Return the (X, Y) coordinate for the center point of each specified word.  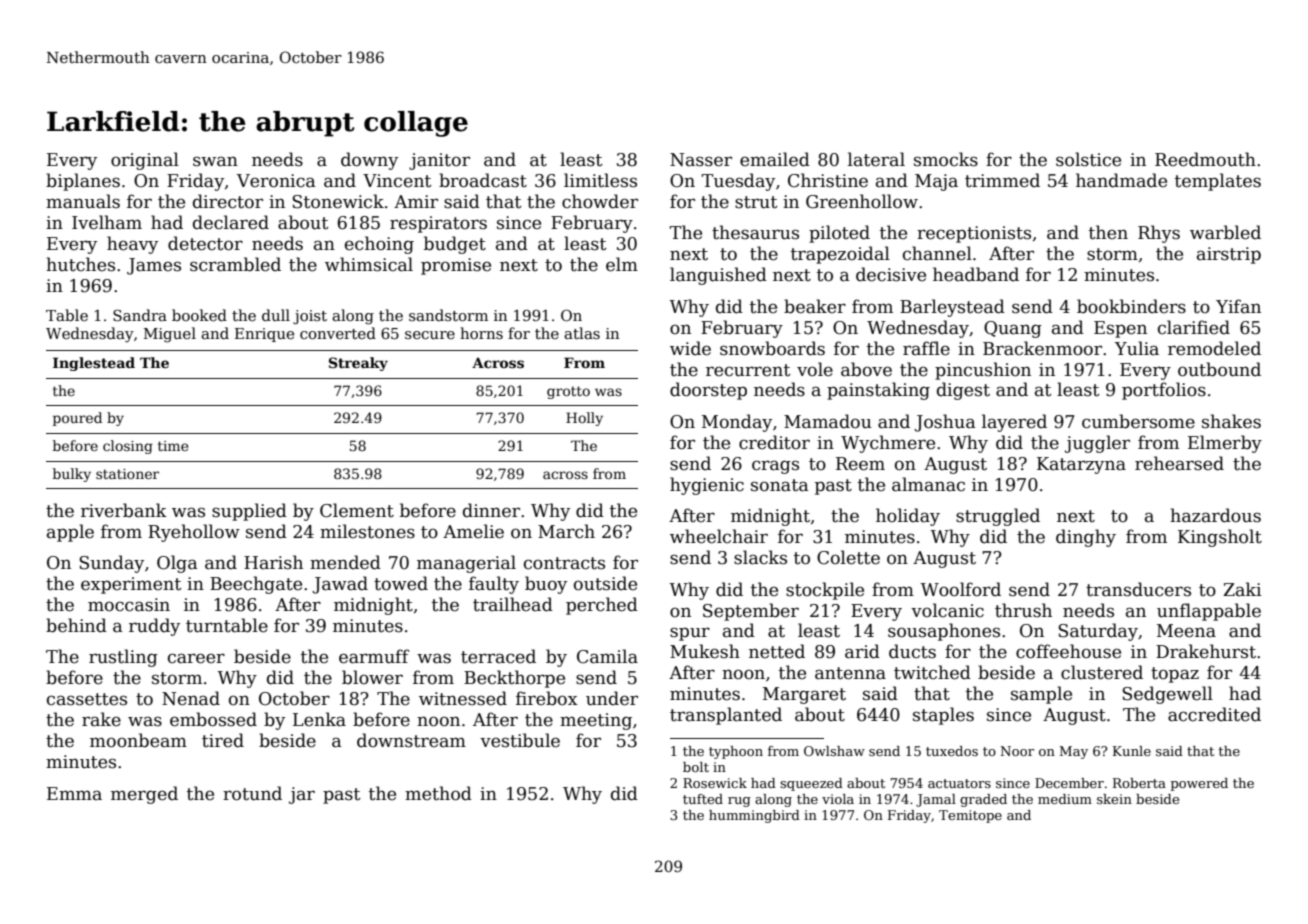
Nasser (701, 160)
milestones (367, 531)
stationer (127, 474)
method (438, 793)
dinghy (1086, 538)
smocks (946, 159)
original (145, 161)
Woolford (960, 589)
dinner (491, 510)
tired (223, 740)
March (566, 531)
